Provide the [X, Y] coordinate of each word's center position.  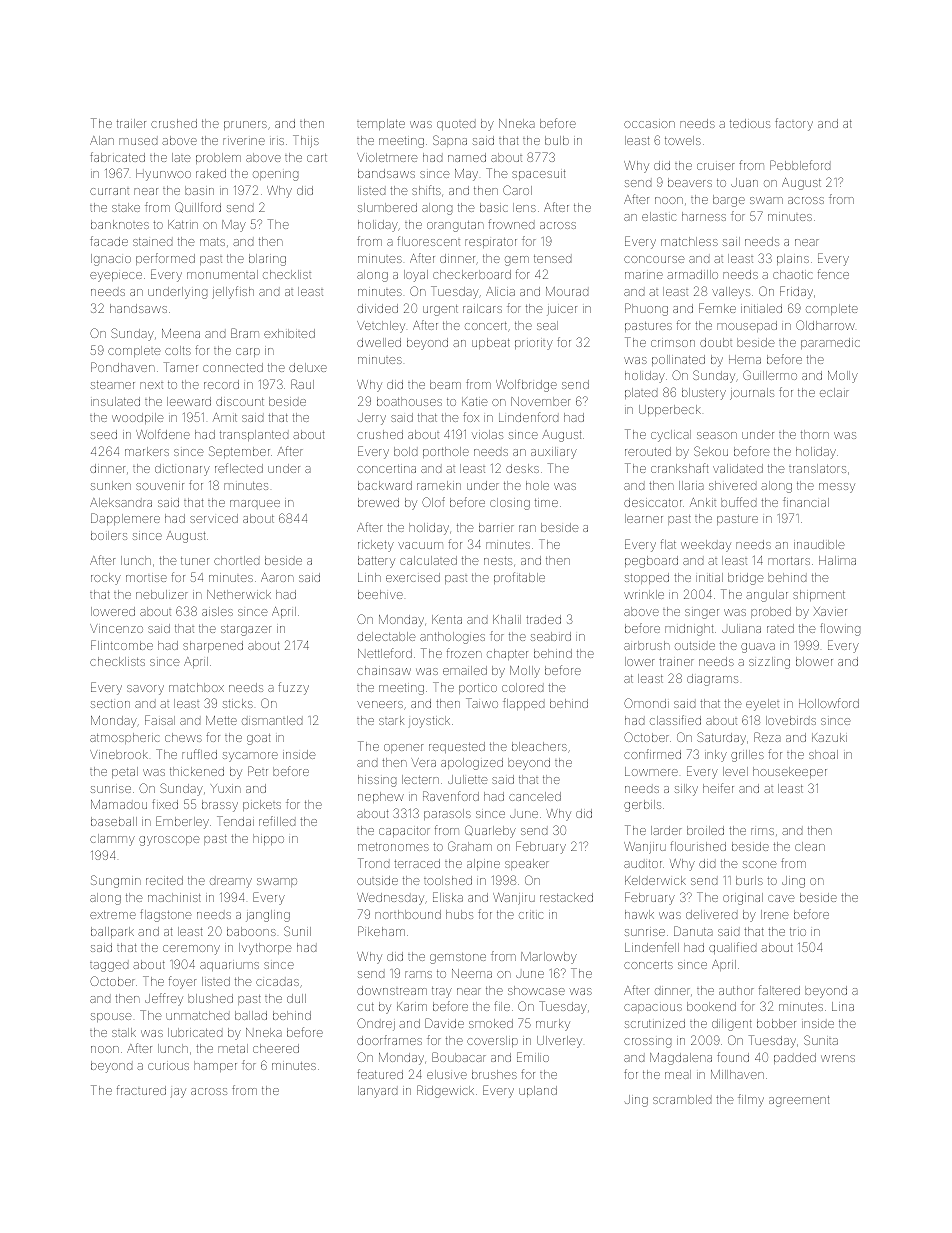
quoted [456, 125]
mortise [146, 578]
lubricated [195, 1032]
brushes [494, 1074]
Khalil [507, 619]
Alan [102, 140]
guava [758, 648]
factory [794, 124]
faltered [779, 990]
